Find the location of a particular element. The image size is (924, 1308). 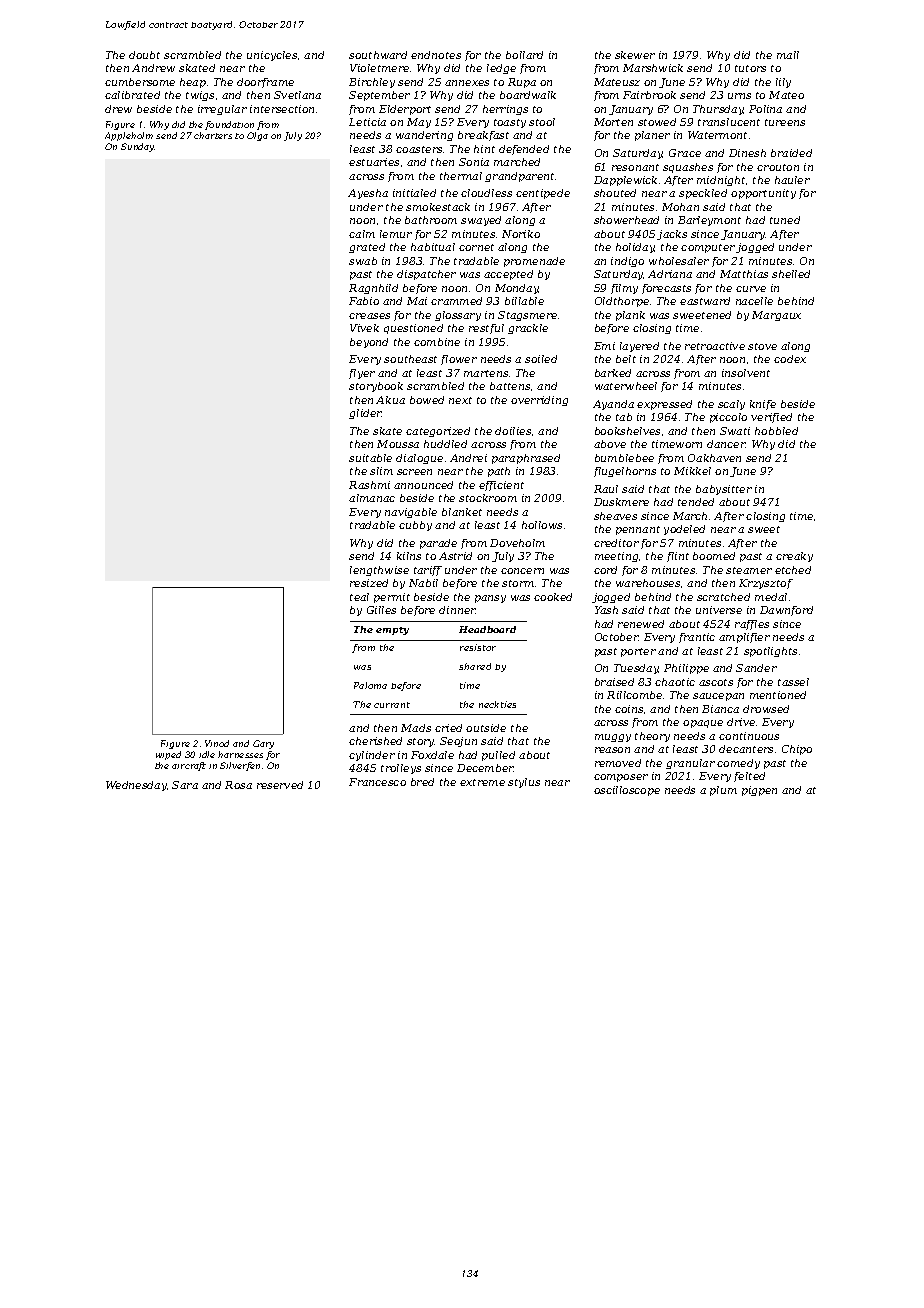

Fabio is located at coordinates (364, 301).
